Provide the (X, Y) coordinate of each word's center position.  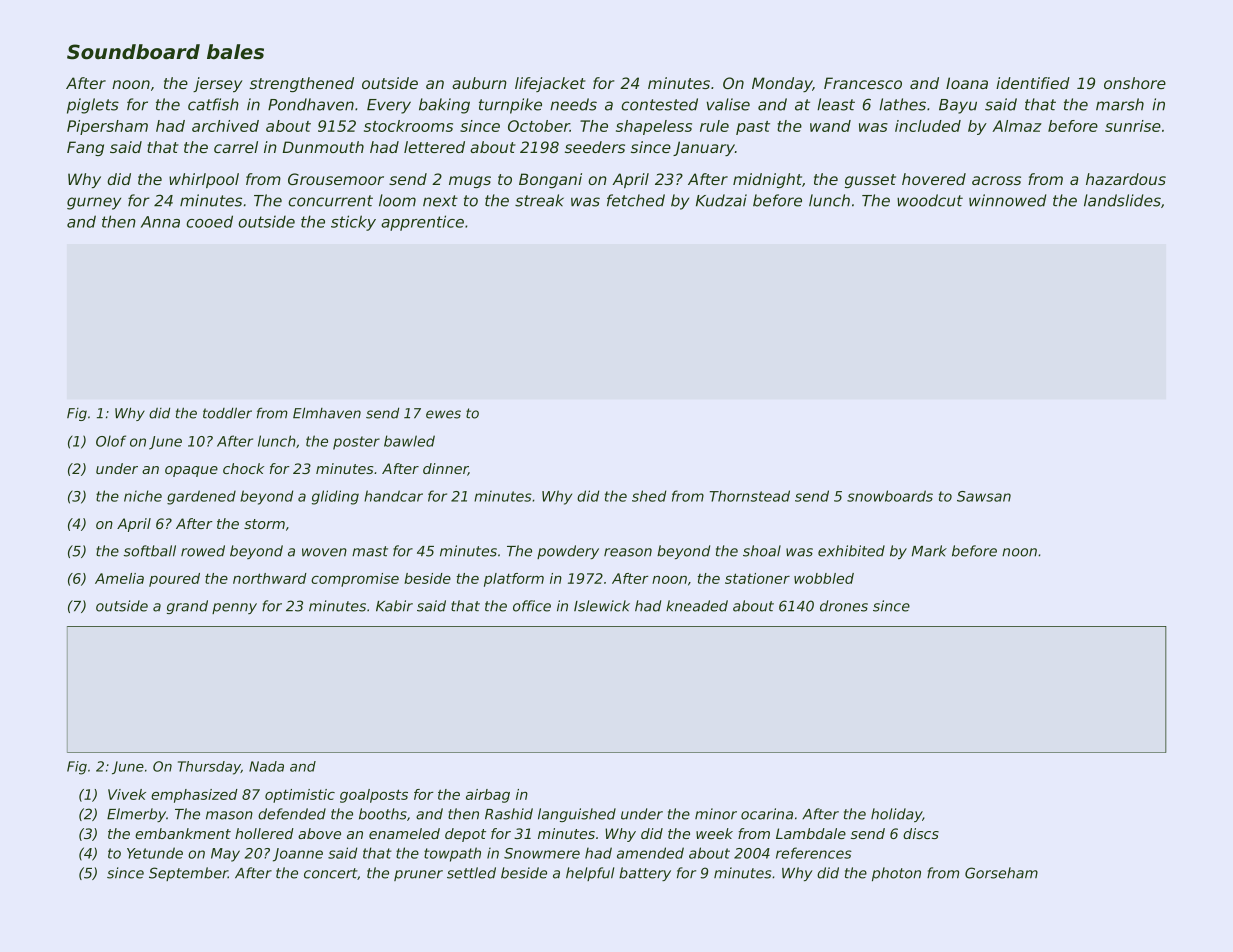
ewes (443, 414)
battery (645, 874)
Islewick (602, 606)
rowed (203, 551)
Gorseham (1001, 873)
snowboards (890, 496)
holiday (896, 815)
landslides (1122, 200)
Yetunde (155, 853)
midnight (767, 180)
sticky (353, 223)
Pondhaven (311, 104)
